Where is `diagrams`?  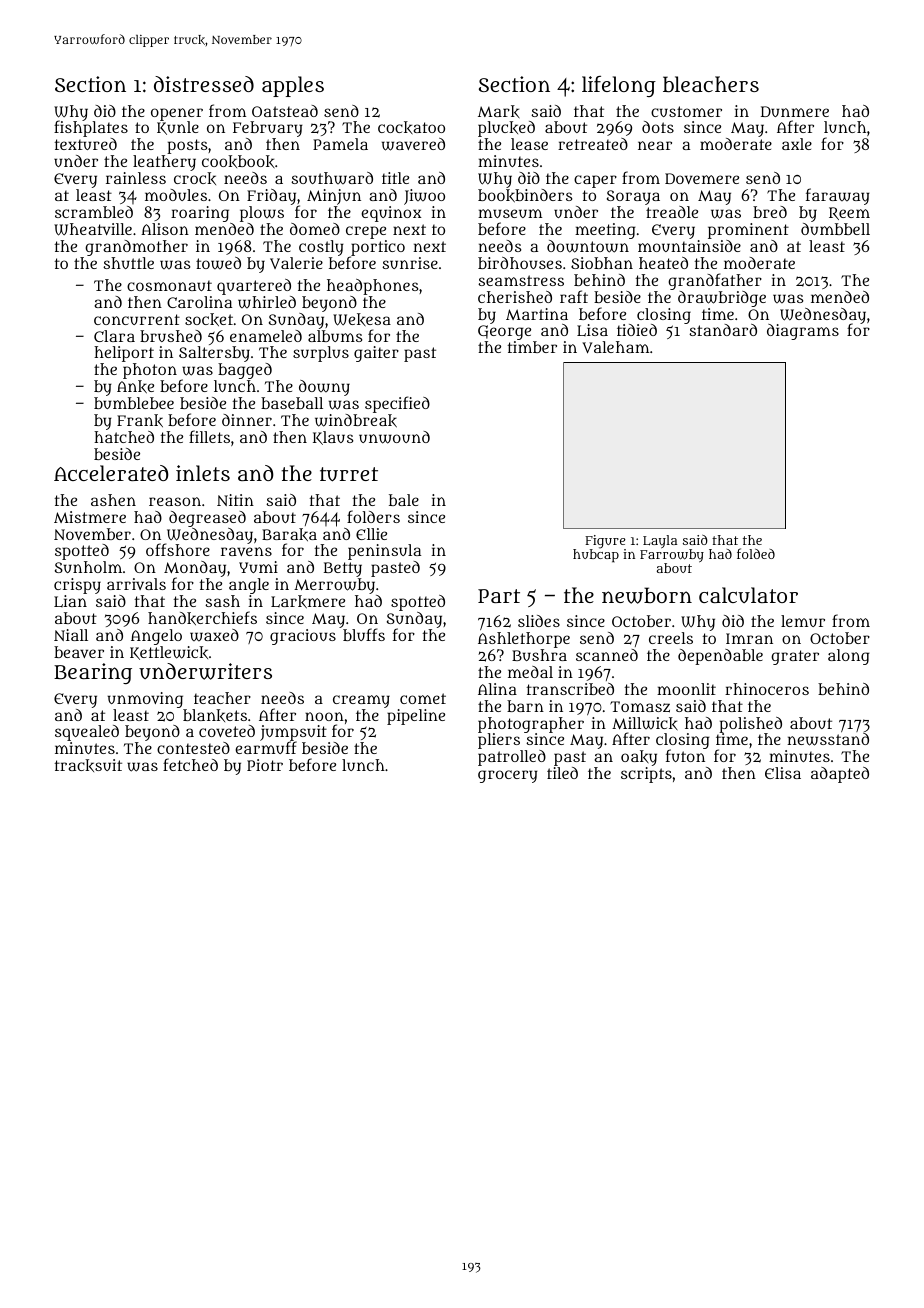
diagrams is located at coordinates (803, 332).
